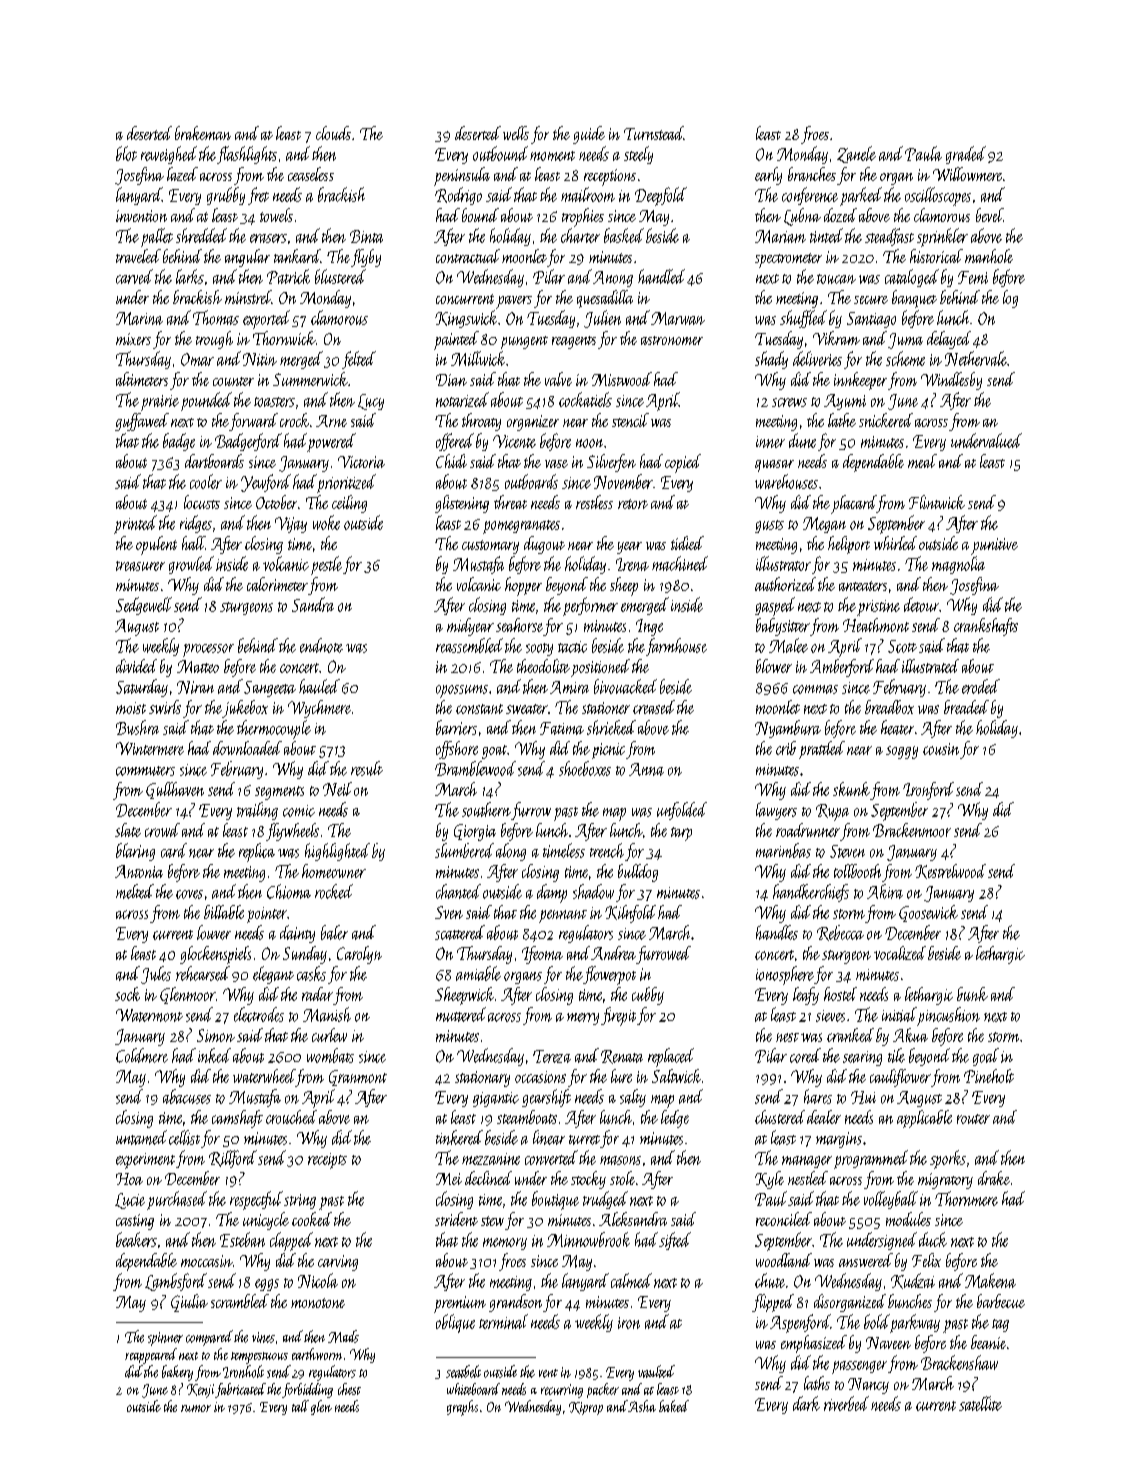 The width and height of the page is (1142, 1478). I want to click on damp, so click(552, 893).
